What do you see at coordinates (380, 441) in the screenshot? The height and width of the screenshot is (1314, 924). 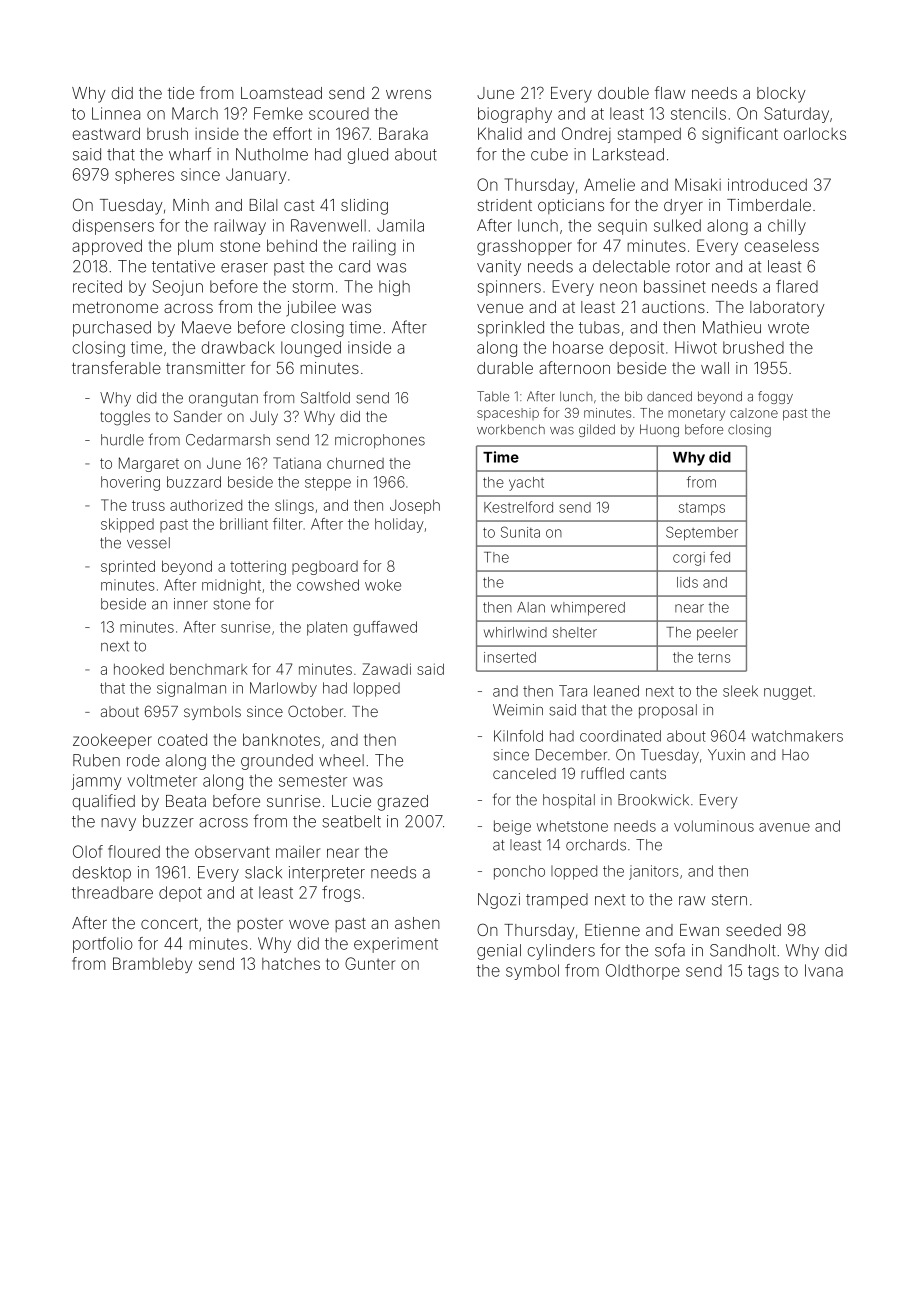 I see `microphones` at bounding box center [380, 441].
